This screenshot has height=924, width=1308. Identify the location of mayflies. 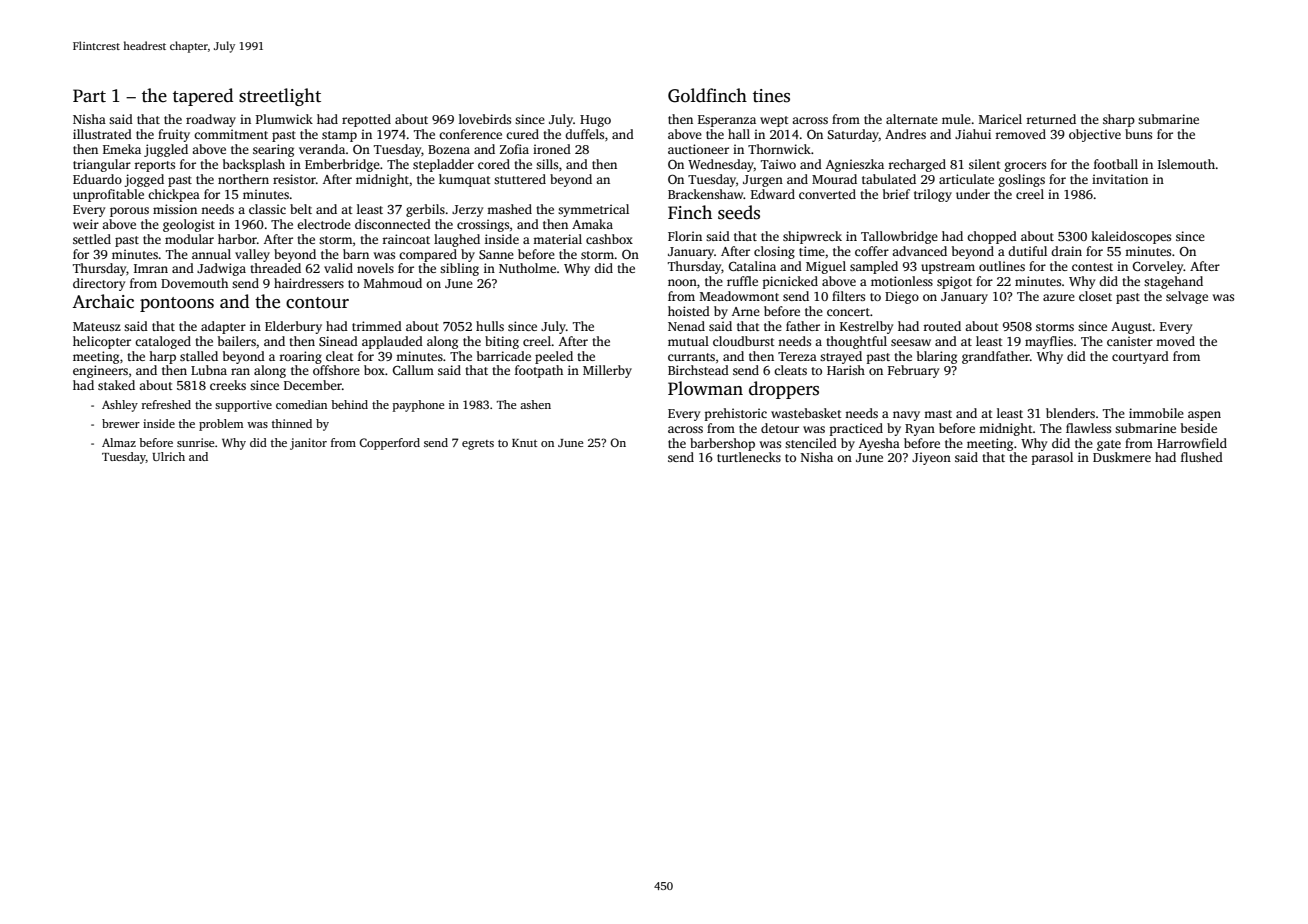
(1049, 342).
